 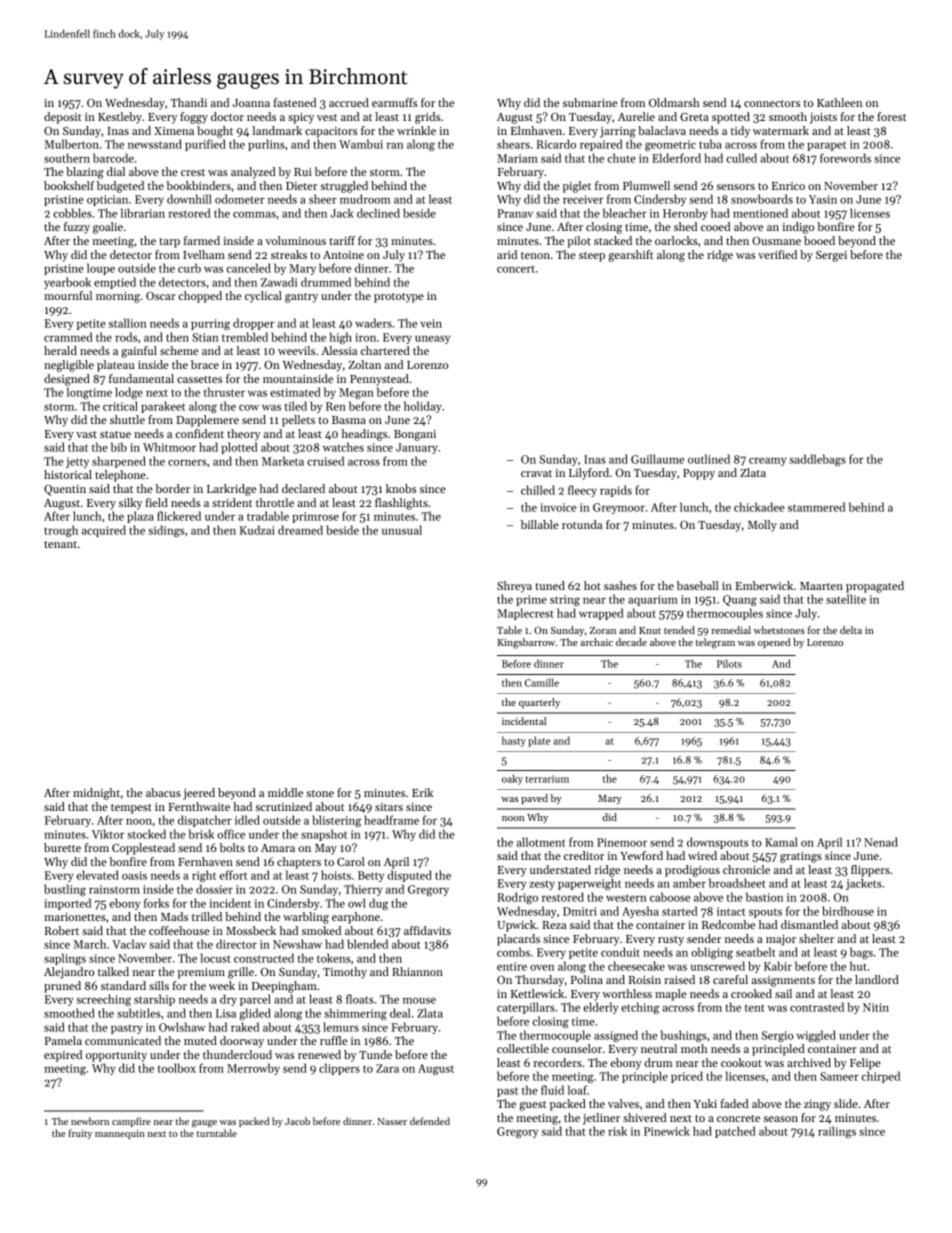 I want to click on Nitin, so click(x=876, y=1007).
